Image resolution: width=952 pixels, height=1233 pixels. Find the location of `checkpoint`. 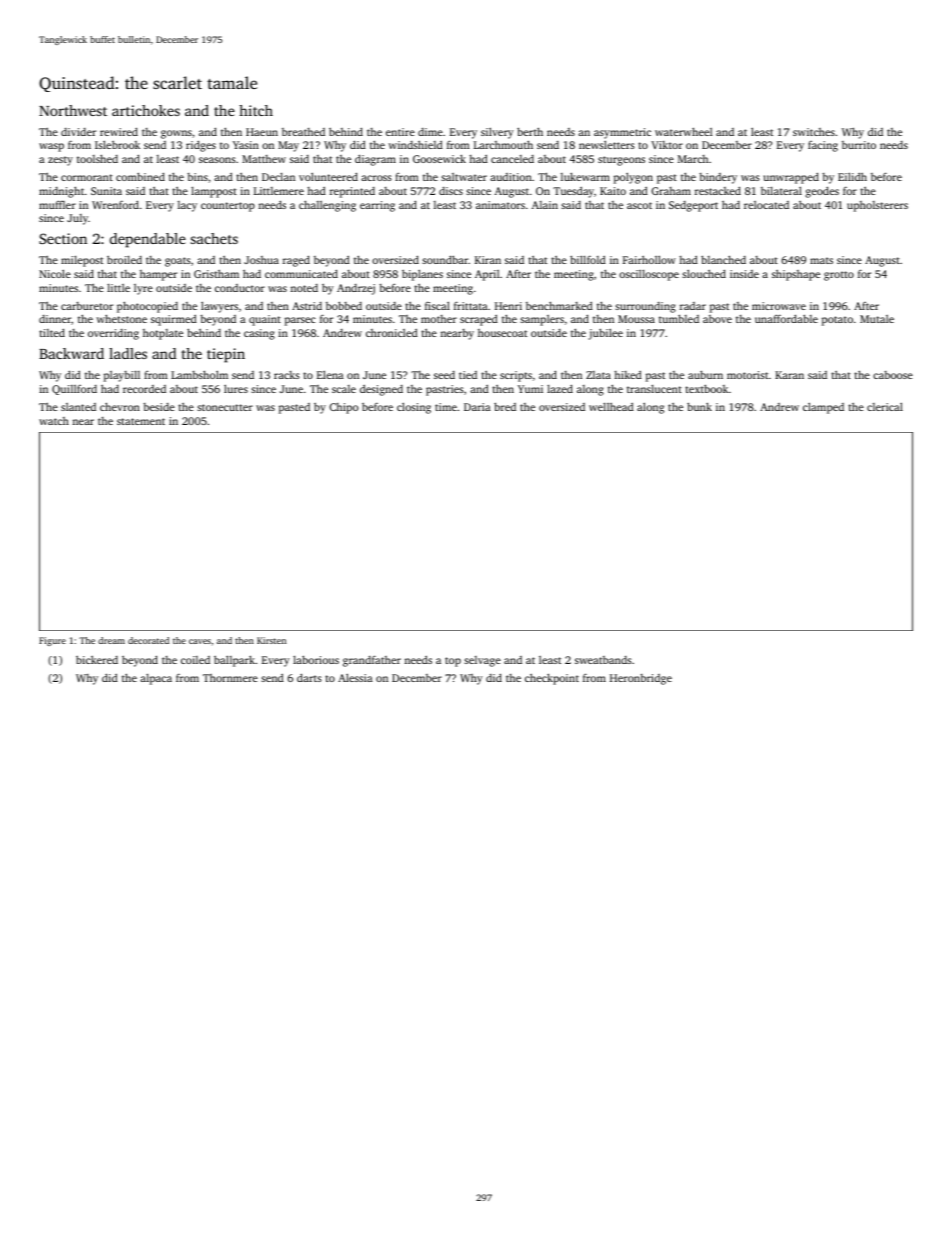

checkpoint is located at coordinates (552, 679).
